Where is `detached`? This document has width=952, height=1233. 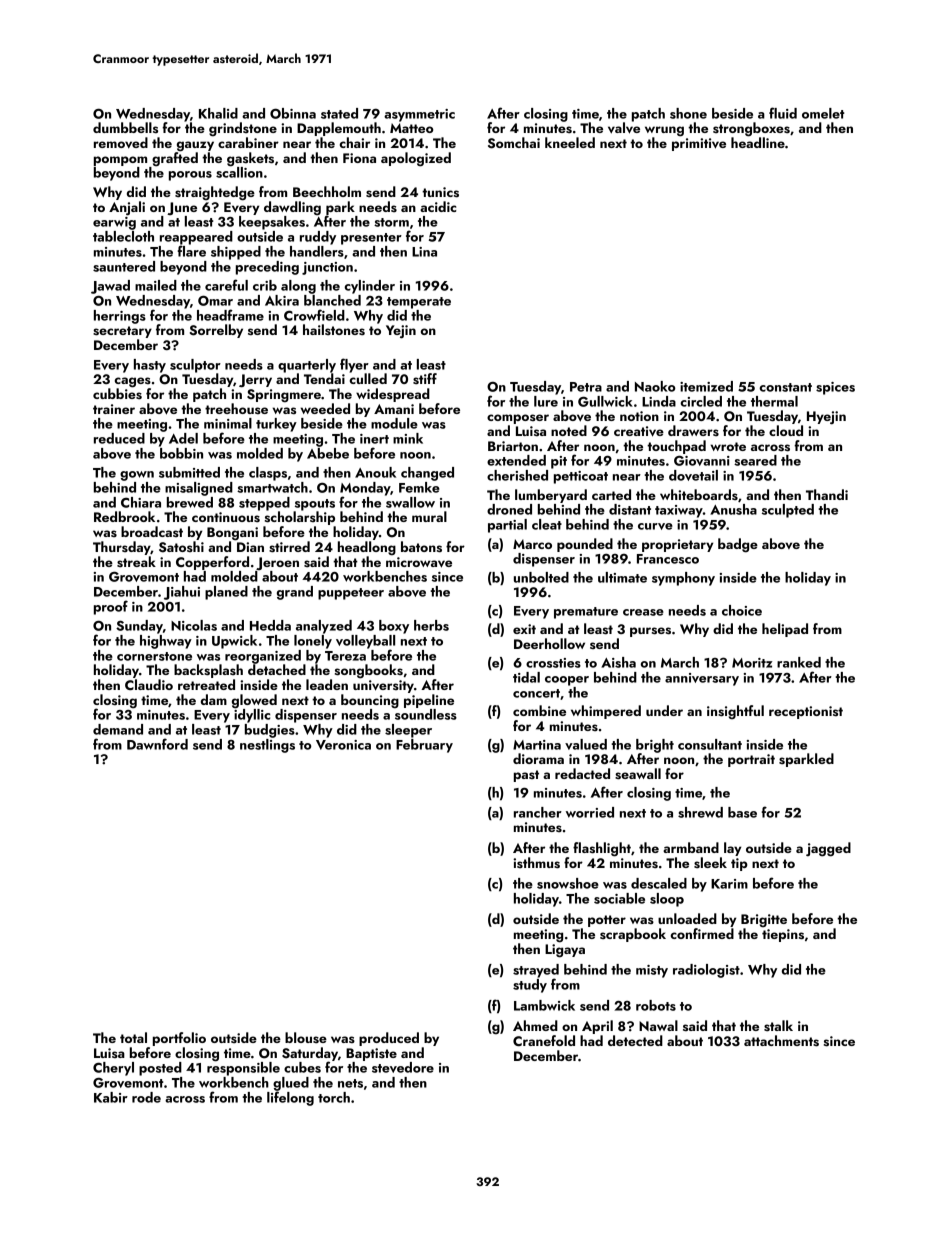 detached is located at coordinates (277, 669).
